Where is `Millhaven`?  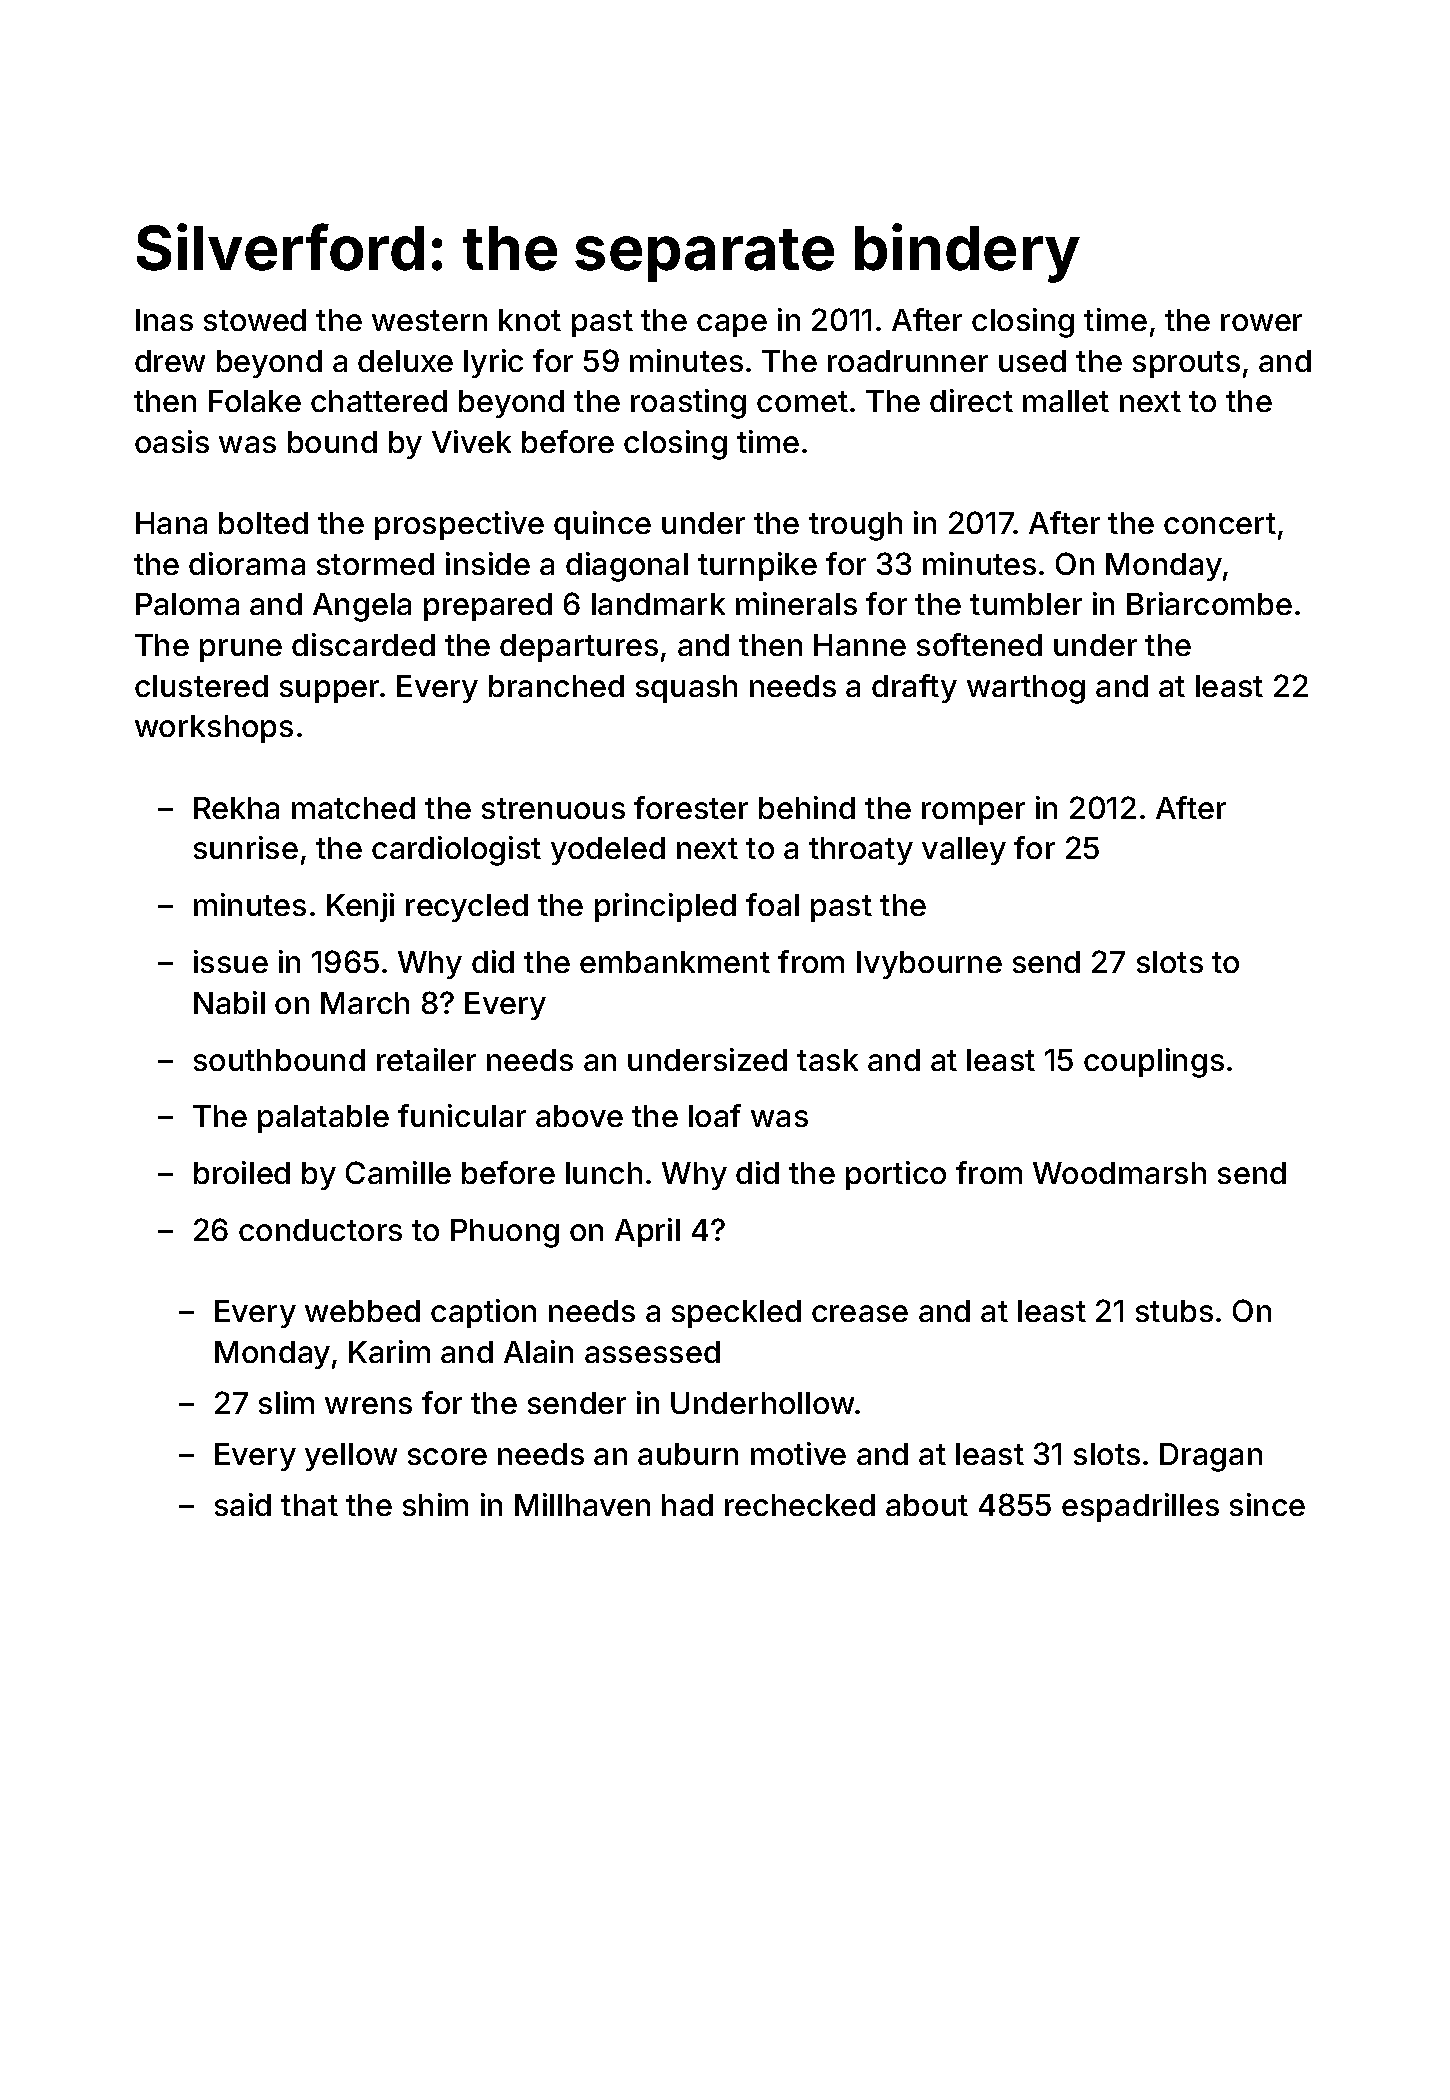
Millhaven is located at coordinates (582, 1504).
